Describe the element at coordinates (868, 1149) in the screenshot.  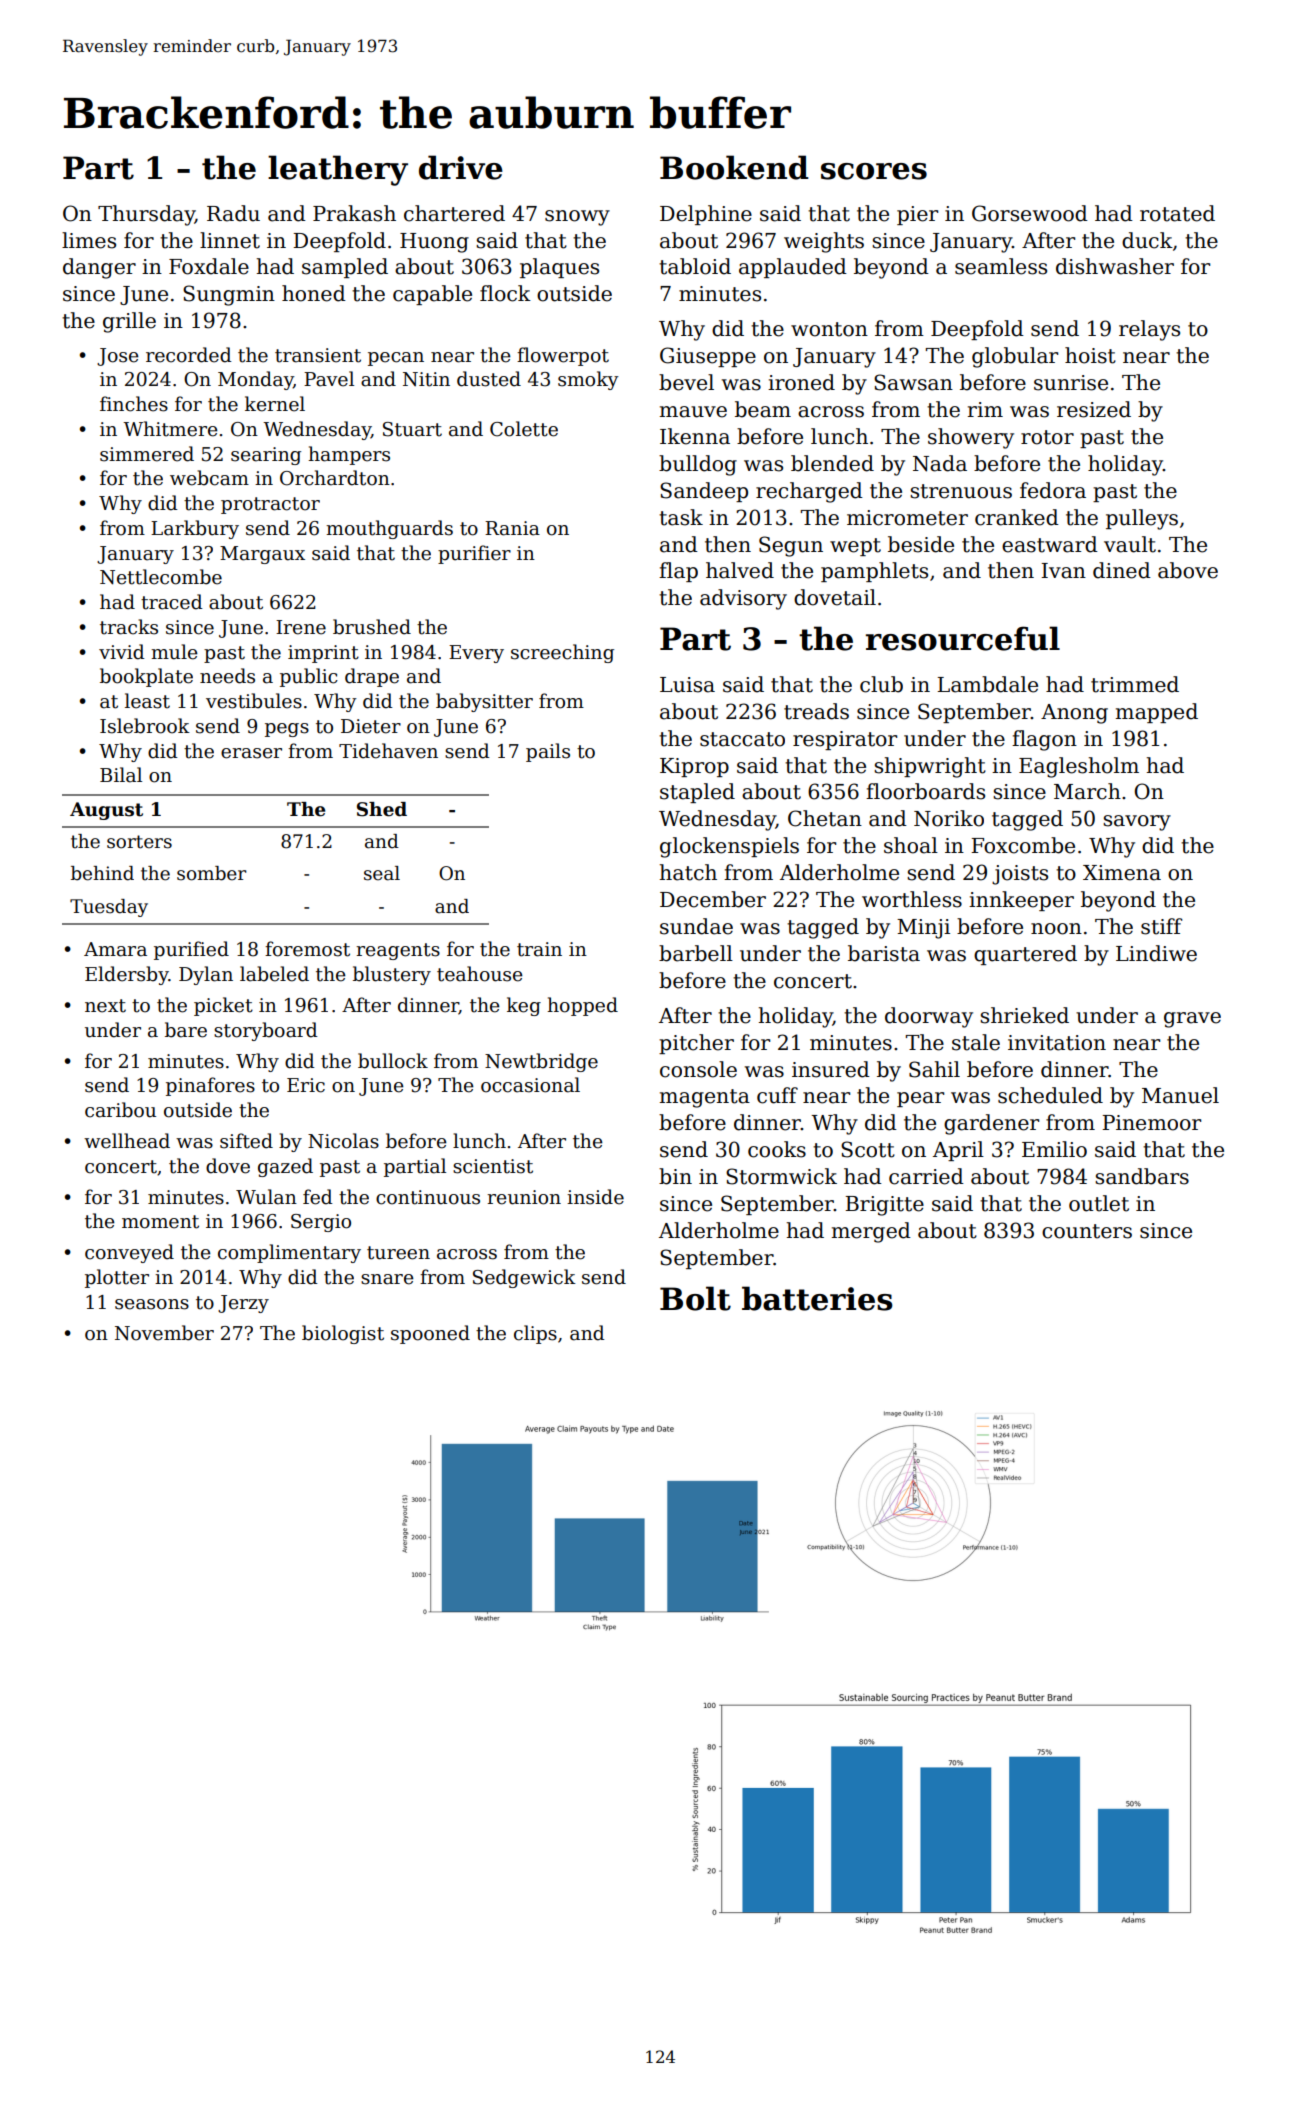
I see `Scott` at that location.
